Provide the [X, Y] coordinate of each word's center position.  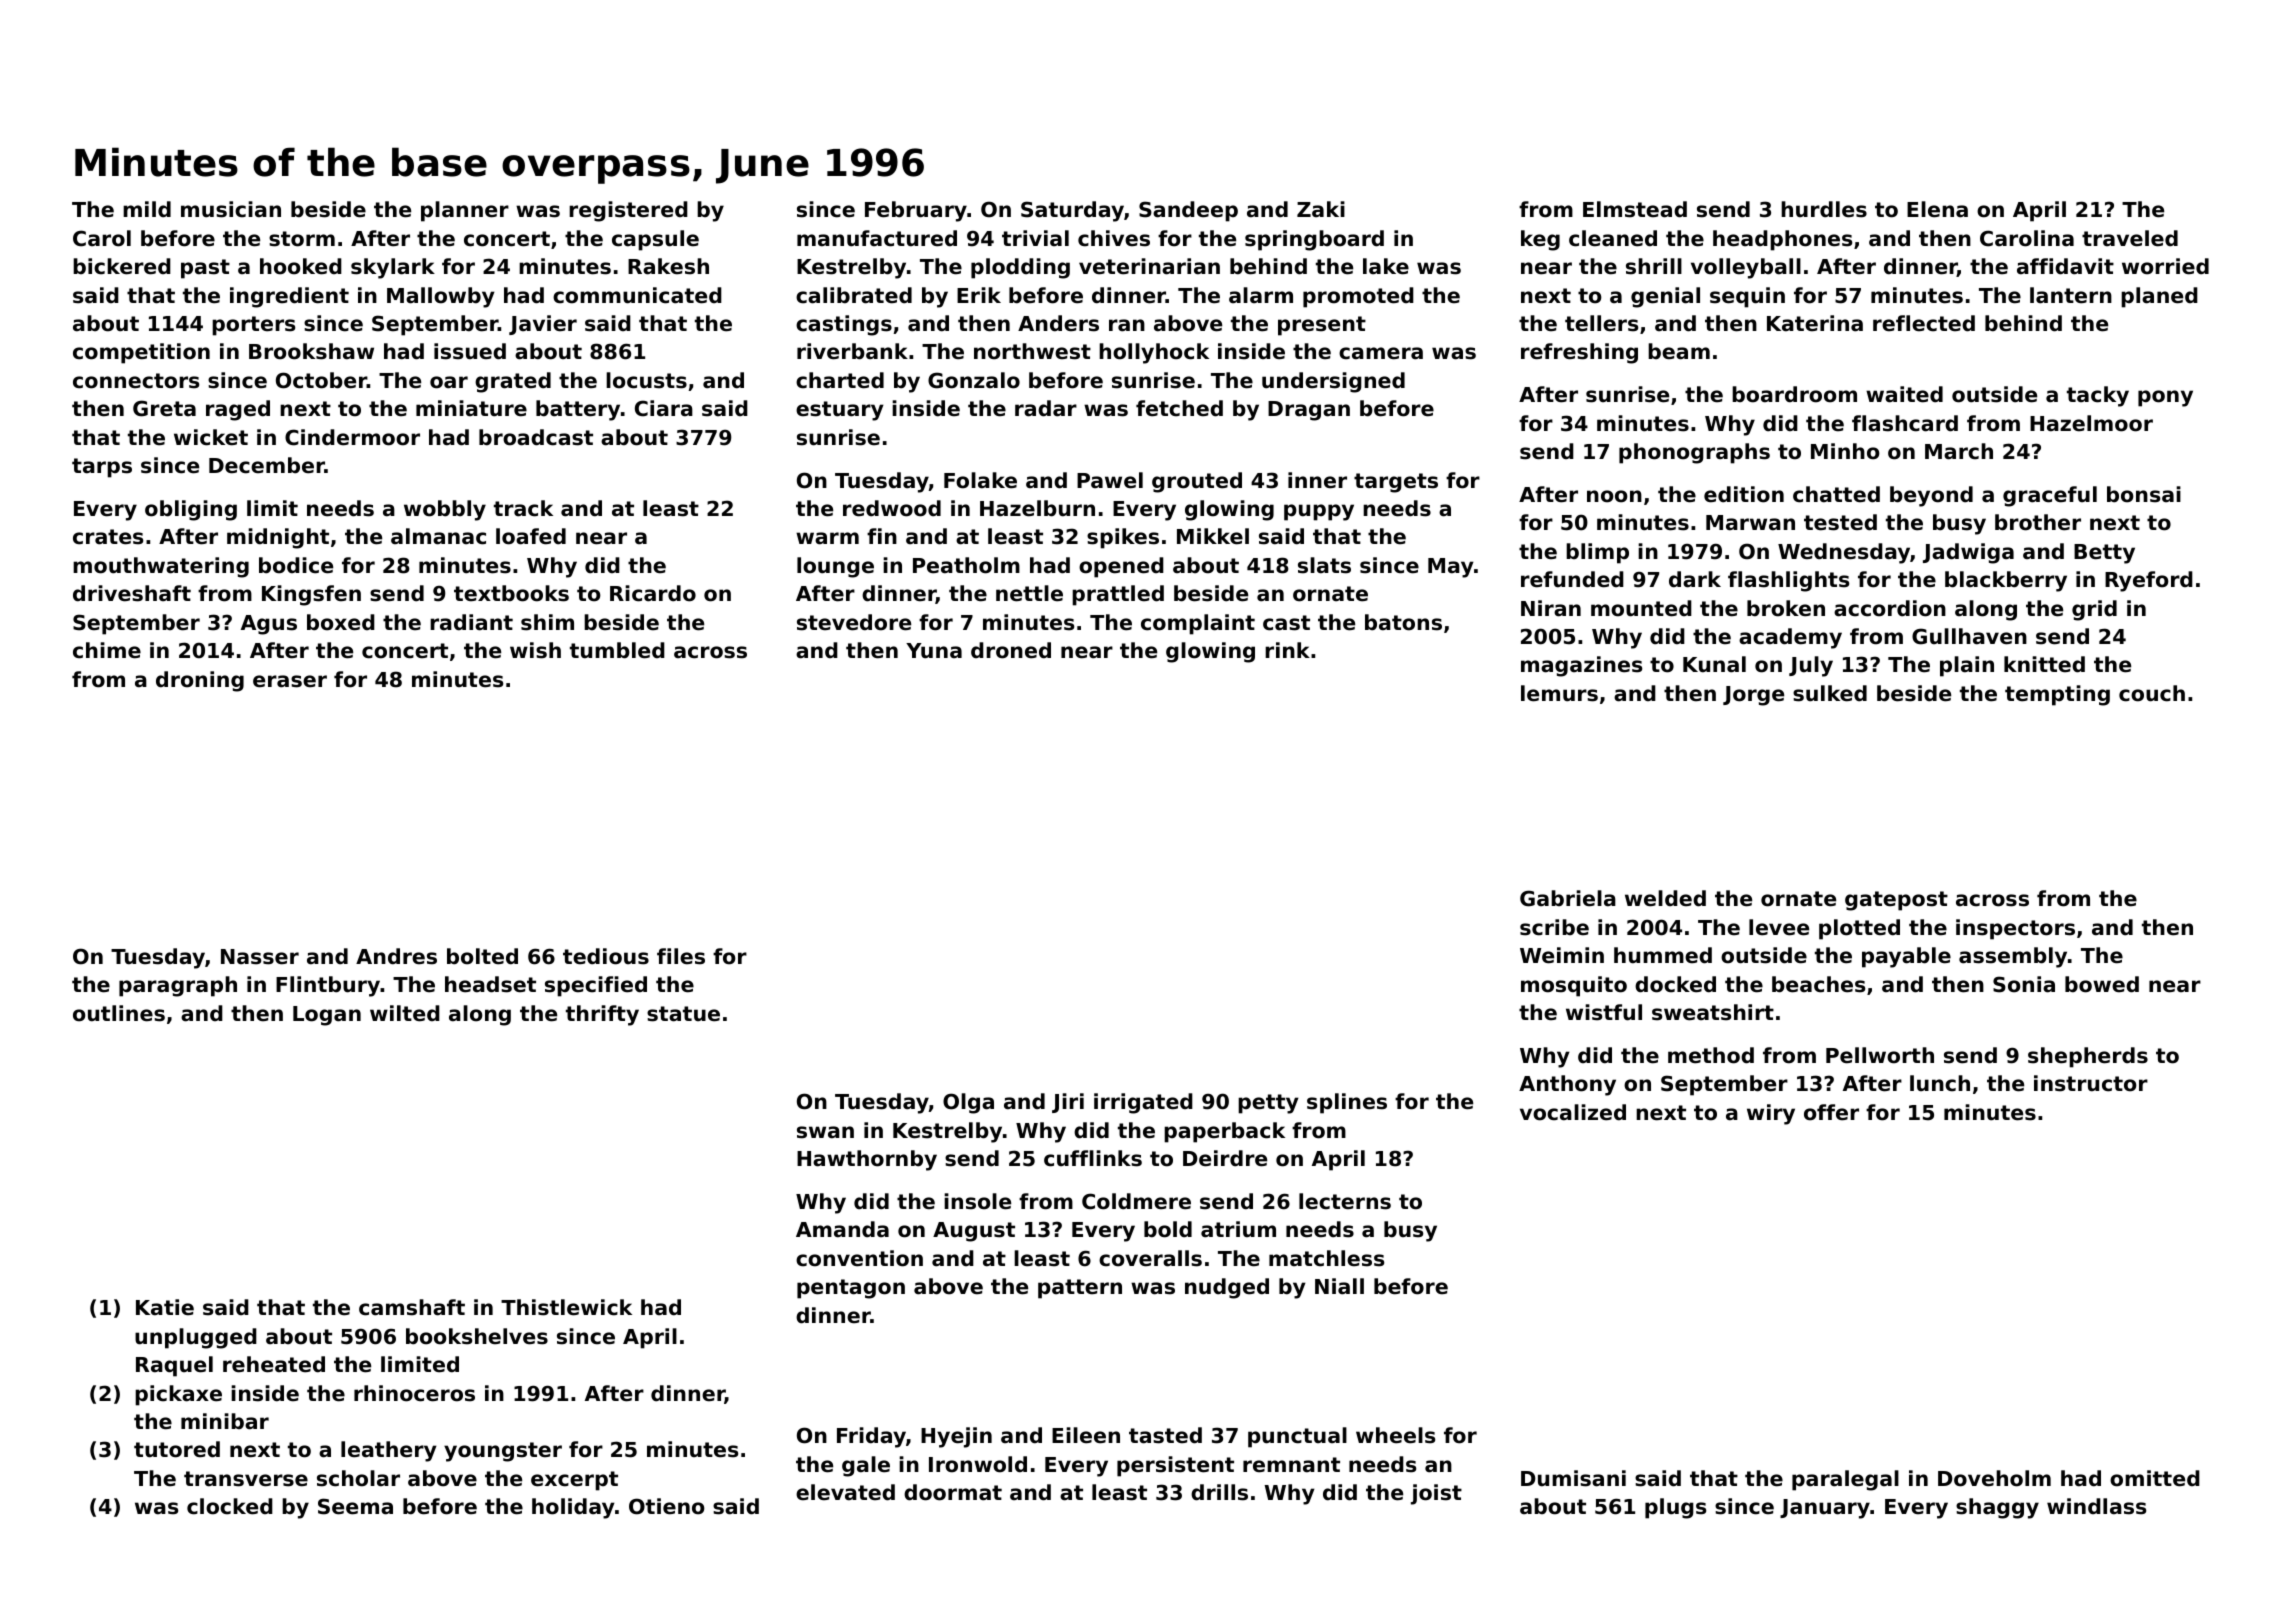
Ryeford [2149, 581]
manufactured [877, 238]
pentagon [851, 1289]
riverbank [852, 351]
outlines [119, 1013]
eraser [290, 681]
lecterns [1345, 1201]
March [1959, 451]
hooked [301, 266]
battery [578, 410]
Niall [1339, 1286]
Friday [871, 1437]
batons [1403, 622]
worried [2165, 266]
